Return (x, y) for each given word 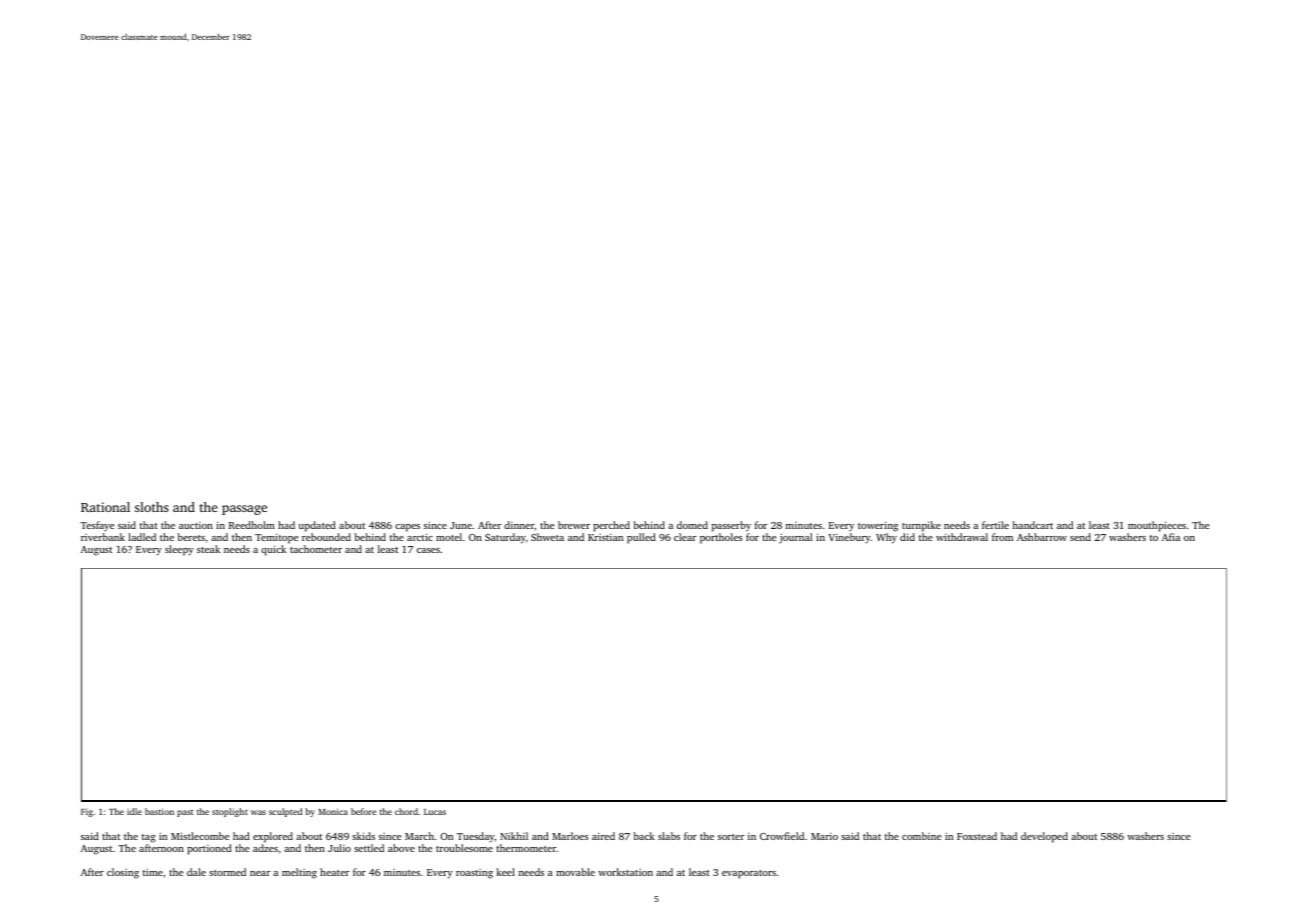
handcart (1033, 525)
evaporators (749, 874)
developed (1044, 837)
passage (244, 510)
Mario (824, 836)
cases (428, 550)
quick (273, 550)
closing (123, 873)
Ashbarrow (1042, 537)
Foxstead (977, 836)
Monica (333, 811)
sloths (152, 507)
